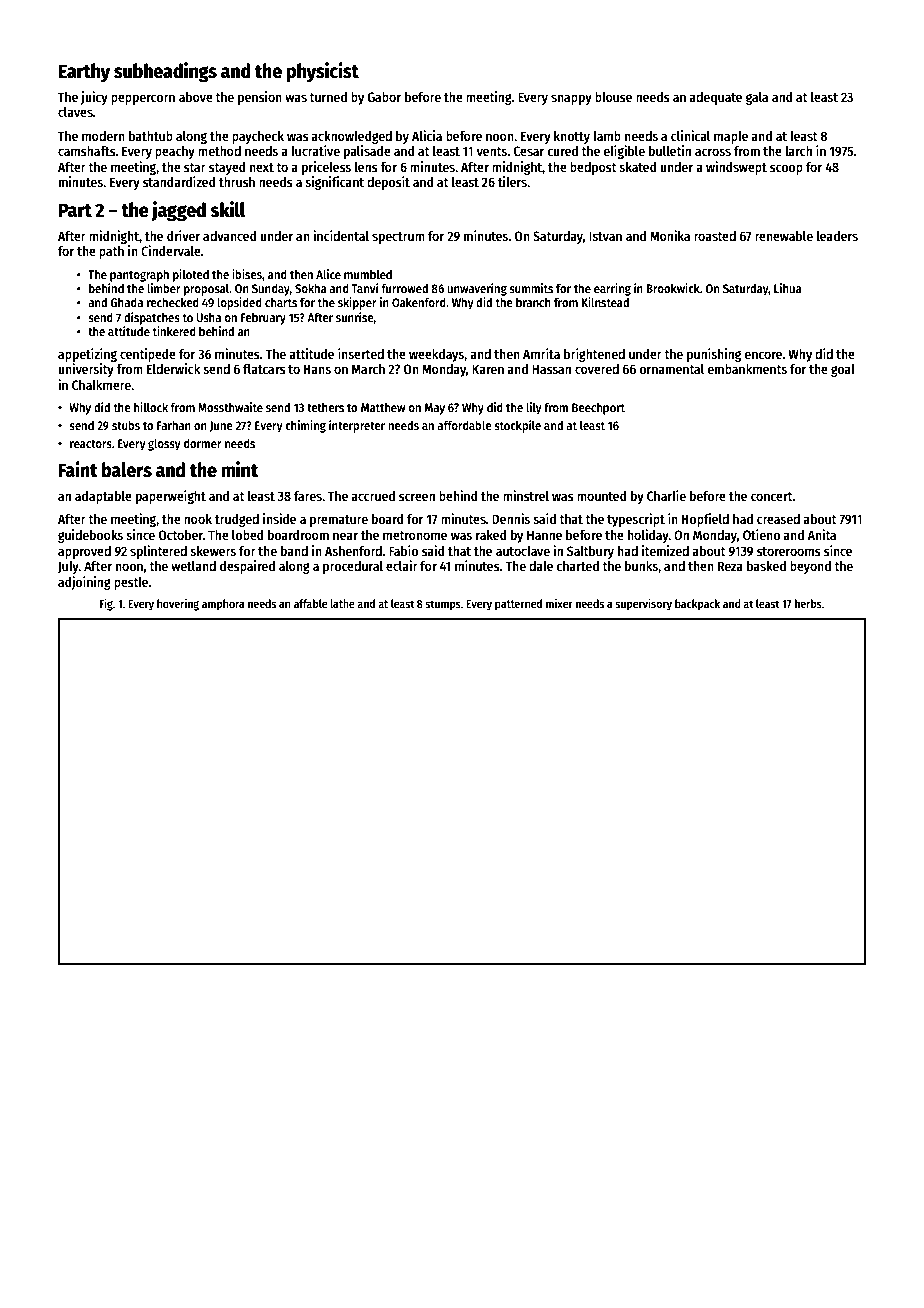 Image resolution: width=924 pixels, height=1308 pixels. I want to click on splintered, so click(158, 552).
